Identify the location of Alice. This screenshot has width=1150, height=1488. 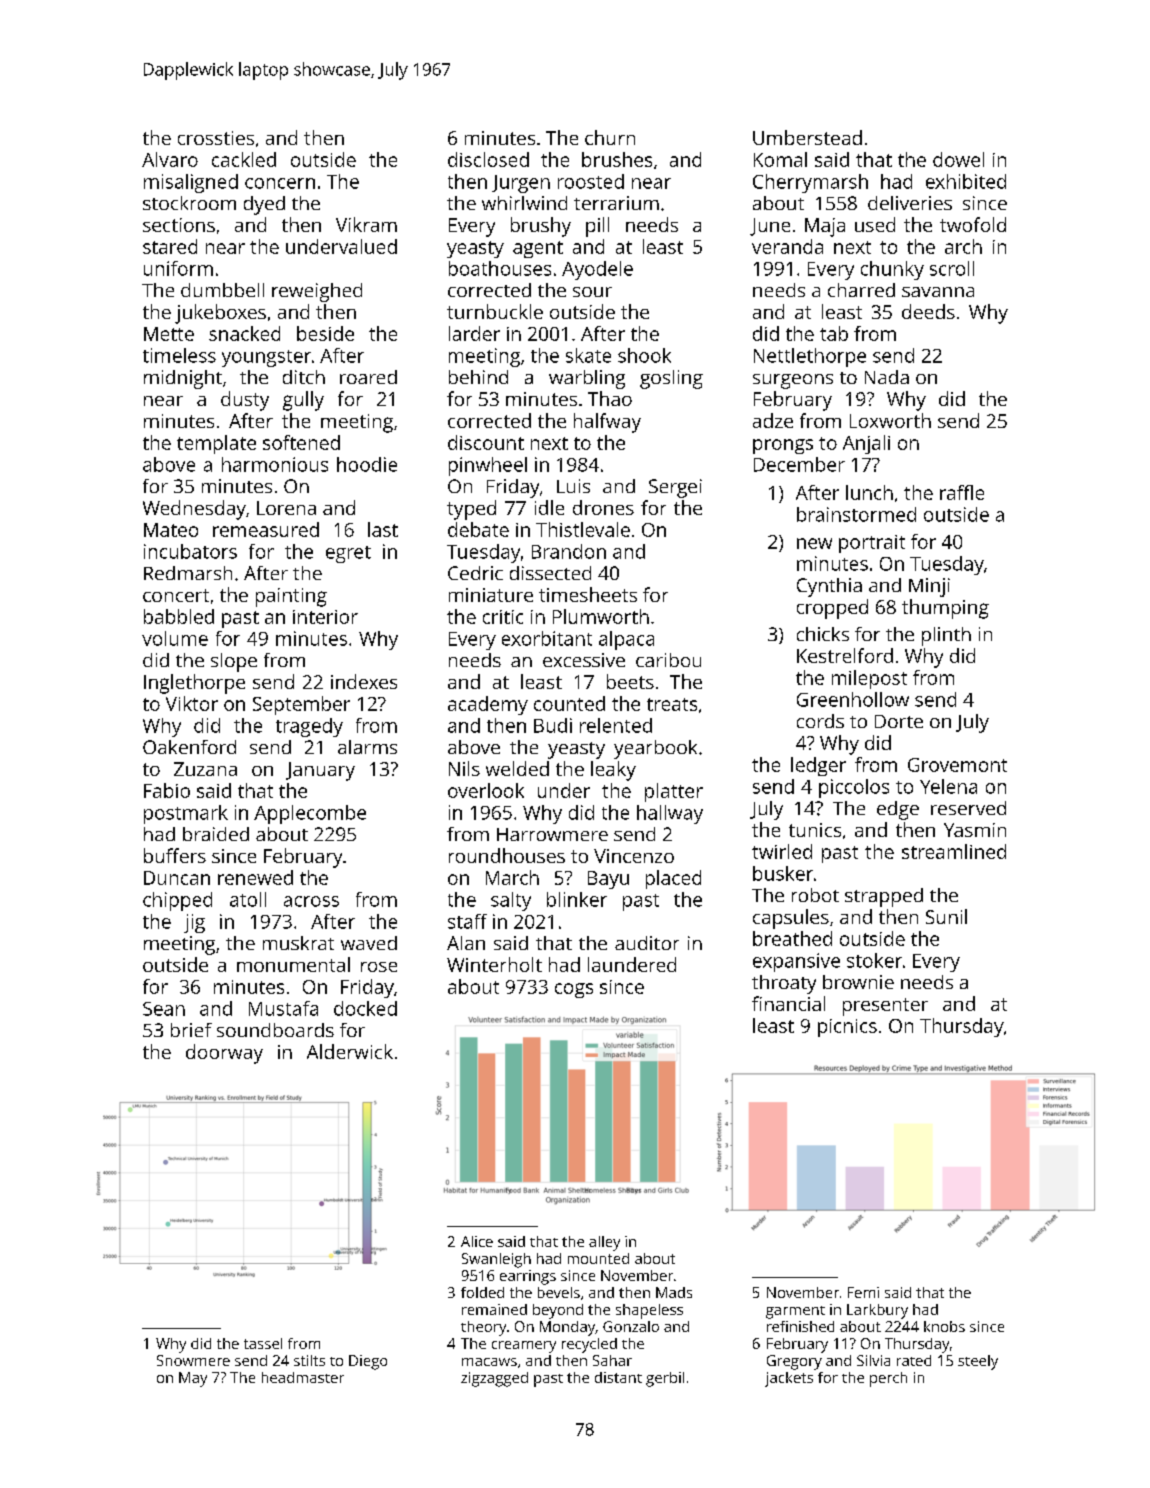
(477, 1241).
